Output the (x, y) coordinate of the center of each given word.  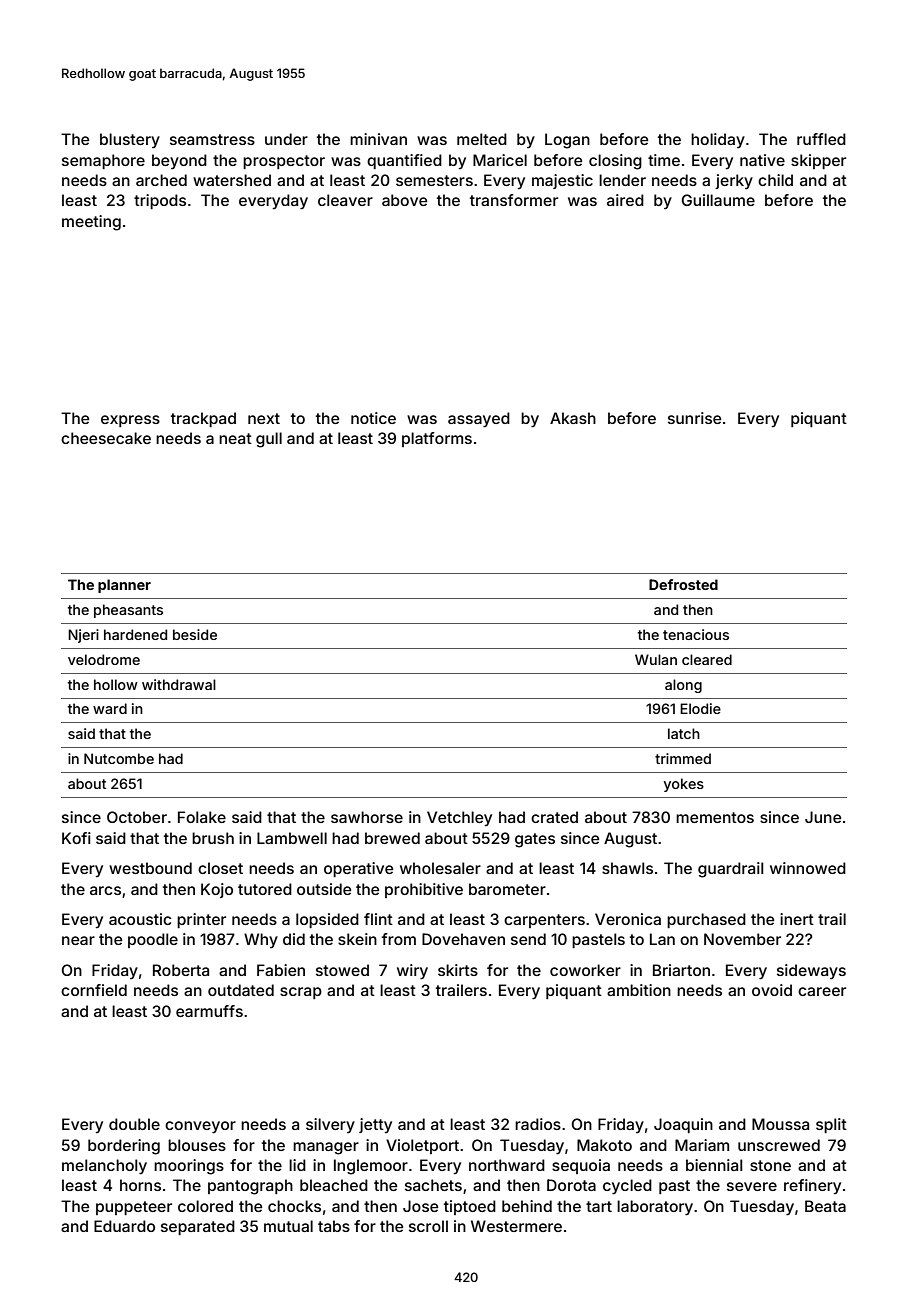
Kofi (76, 838)
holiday (718, 140)
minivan (378, 139)
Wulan (656, 659)
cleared (707, 659)
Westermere (516, 1226)
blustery (130, 140)
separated (198, 1227)
